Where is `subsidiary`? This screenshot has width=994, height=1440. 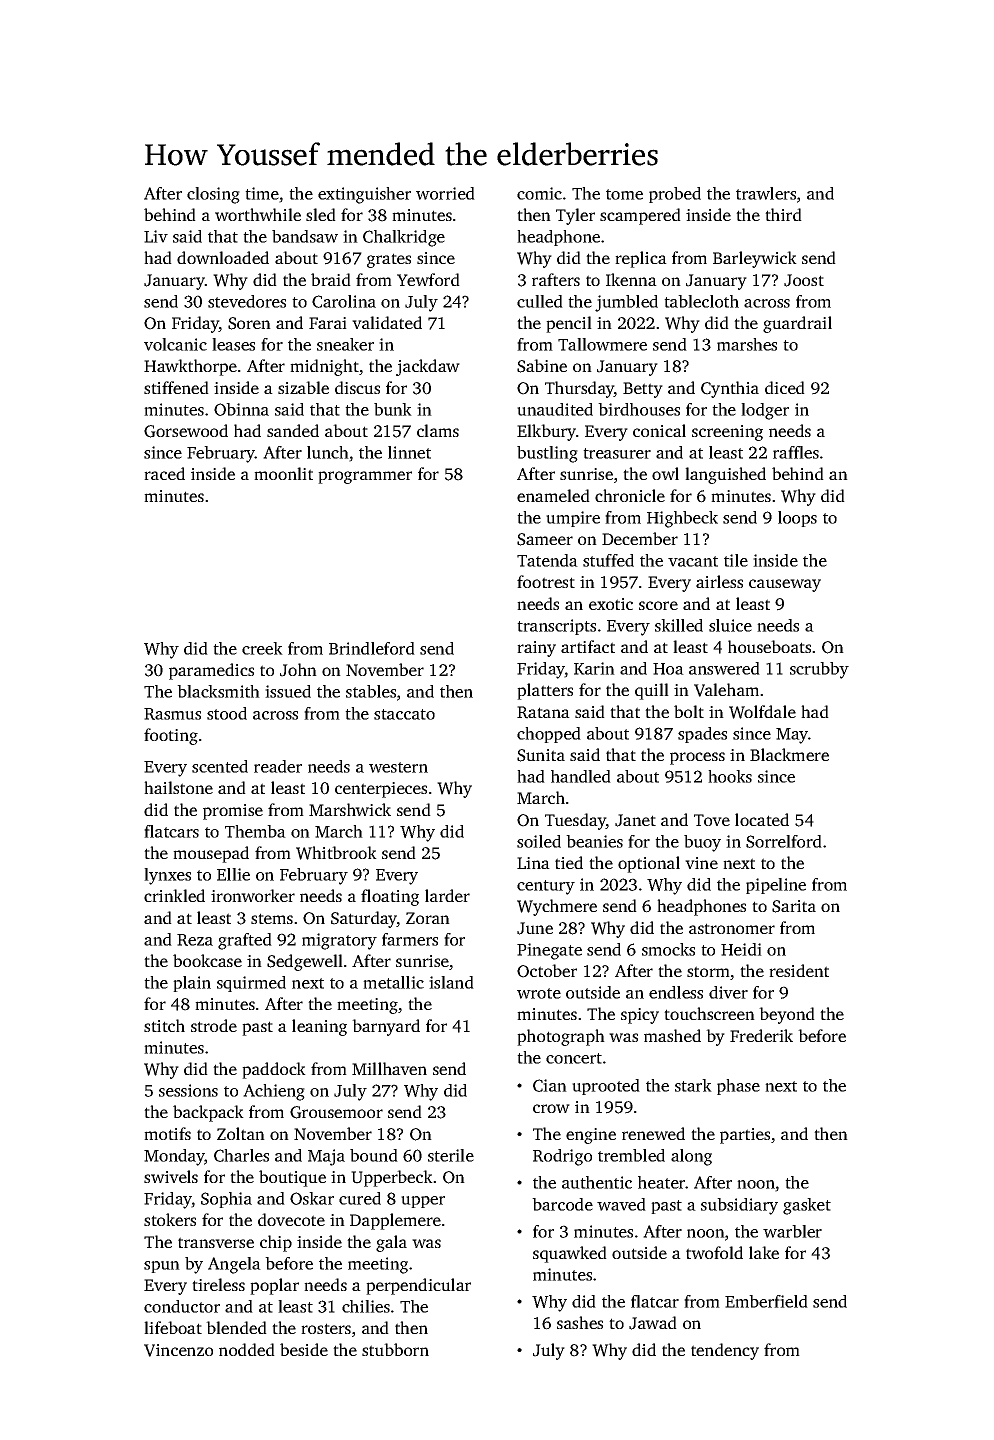
subsidiary is located at coordinates (739, 1206).
